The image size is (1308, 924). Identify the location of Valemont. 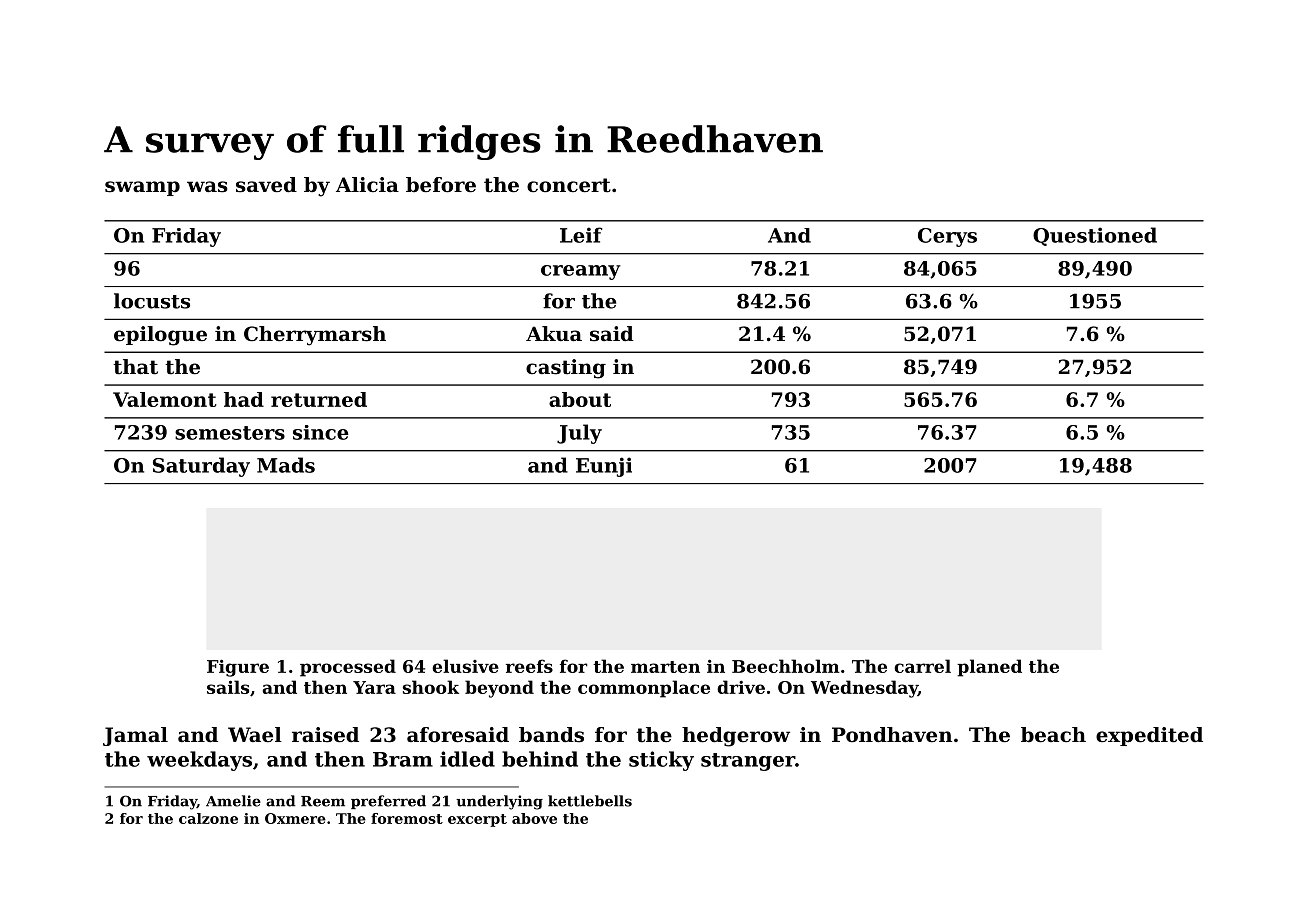
(165, 399).
